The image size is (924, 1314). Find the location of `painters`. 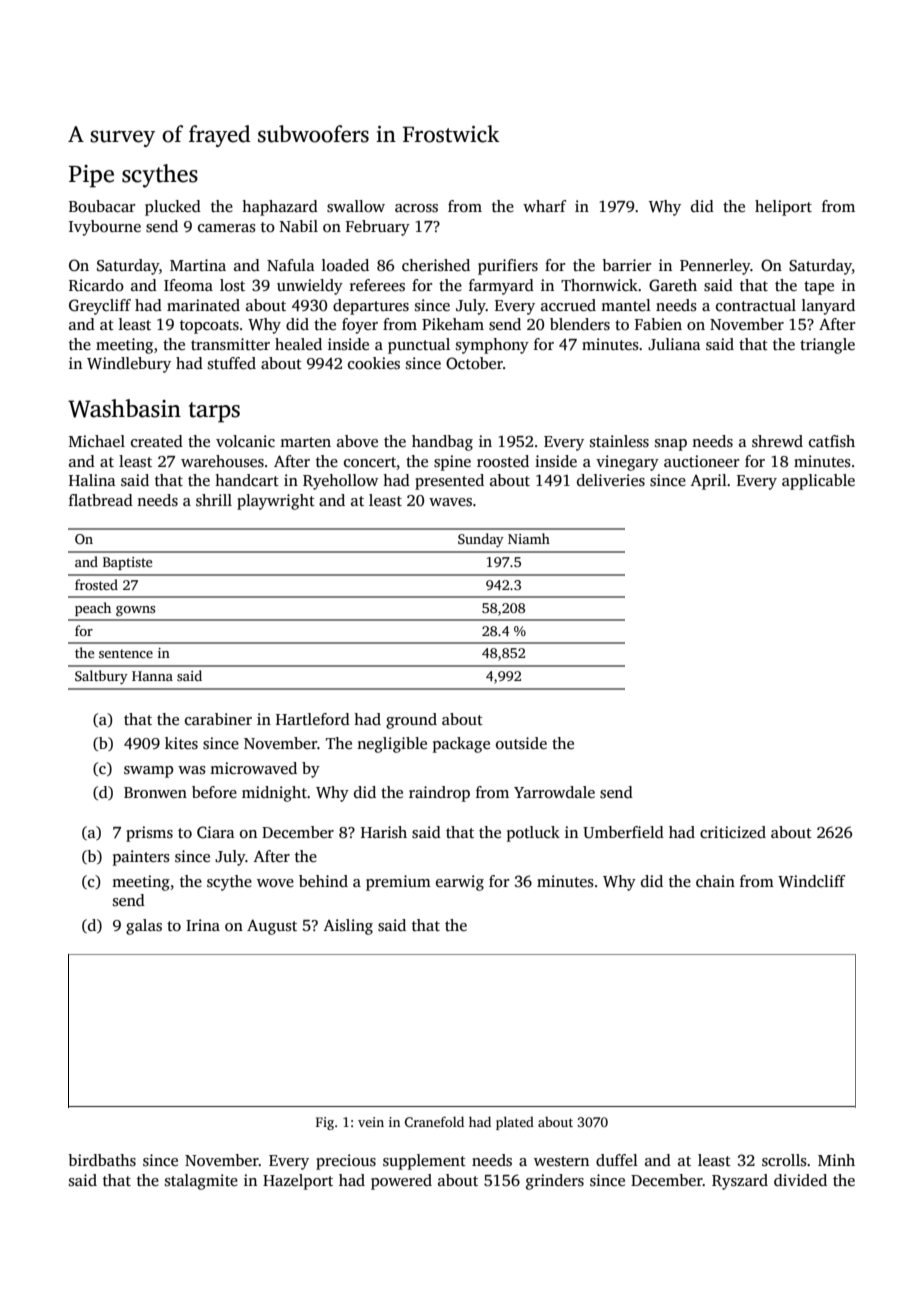

painters is located at coordinates (141, 858).
